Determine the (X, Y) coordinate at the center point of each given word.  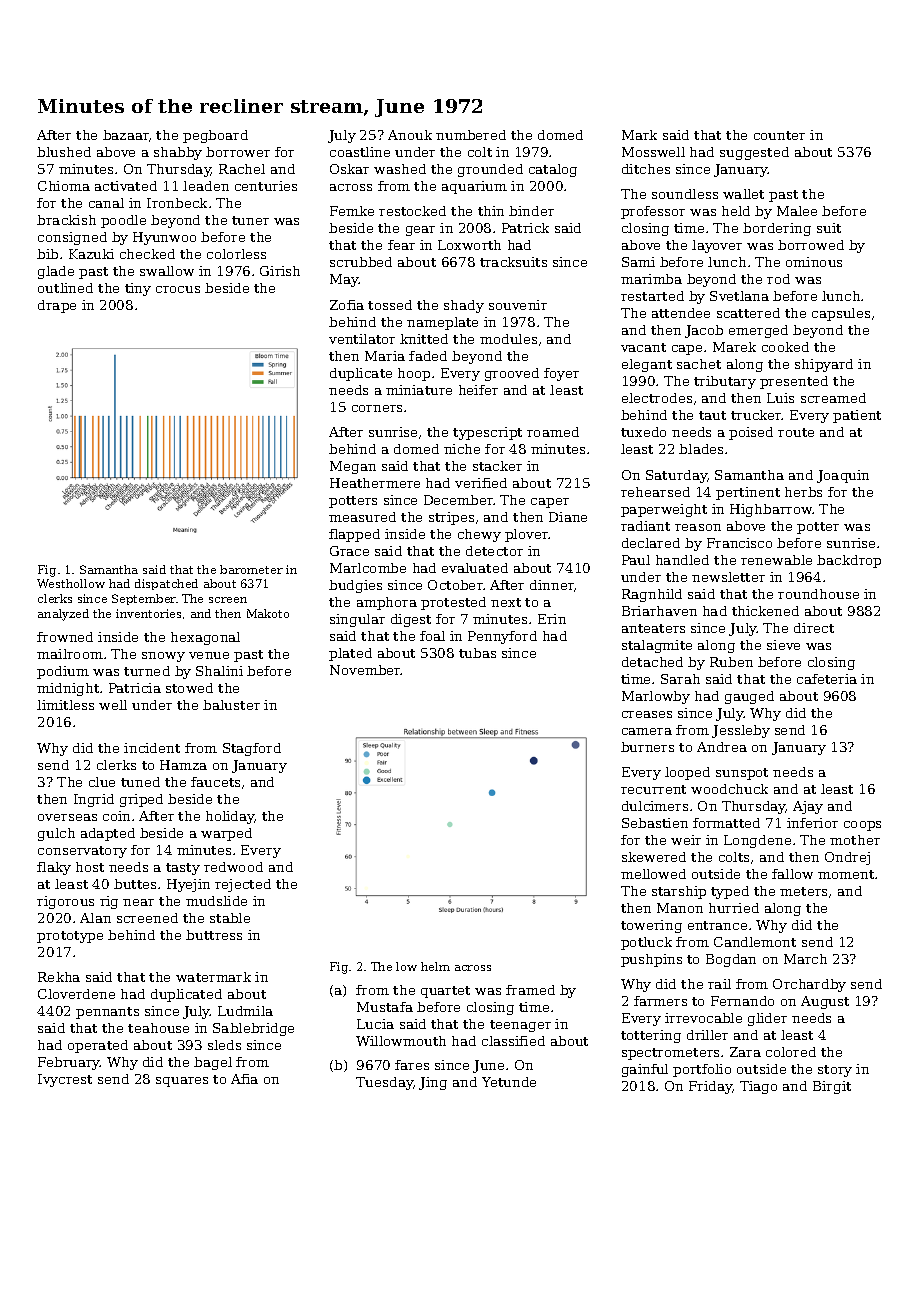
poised (751, 433)
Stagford (252, 749)
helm (435, 966)
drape (57, 306)
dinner (552, 585)
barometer (251, 569)
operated (98, 1046)
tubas (477, 653)
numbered (471, 135)
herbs (803, 492)
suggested (754, 153)
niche (462, 449)
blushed (64, 152)
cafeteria (827, 679)
